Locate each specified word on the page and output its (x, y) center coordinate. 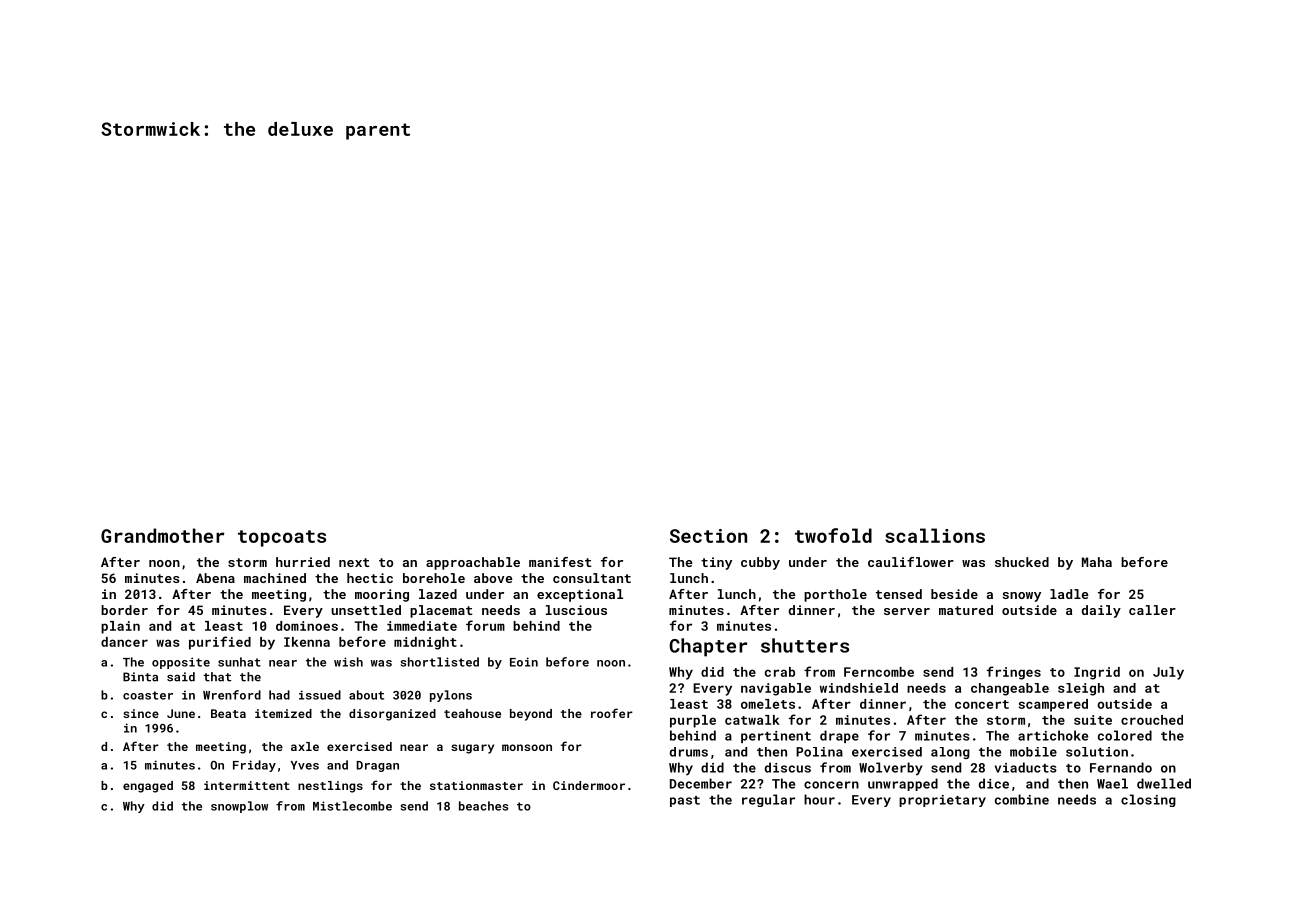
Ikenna (307, 642)
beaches (484, 806)
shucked (1022, 562)
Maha (1097, 562)
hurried (303, 562)
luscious (576, 610)
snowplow (239, 807)
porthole (835, 595)
